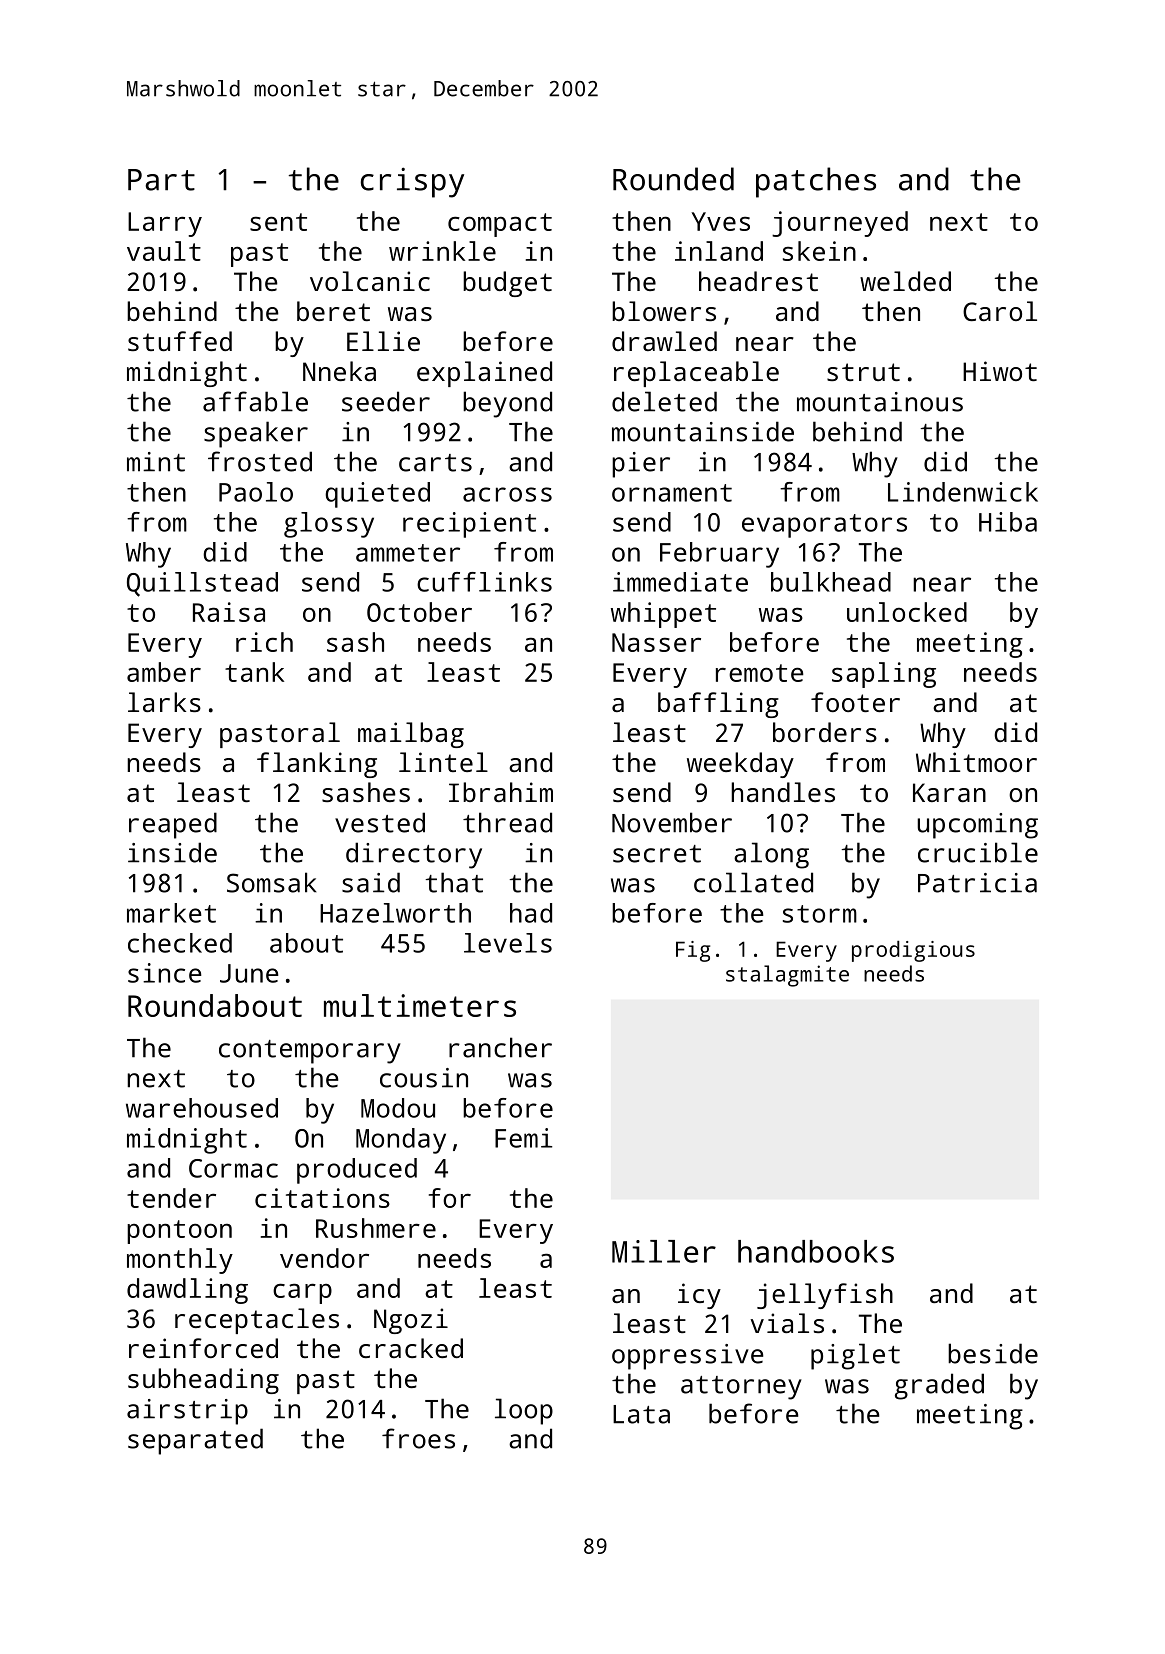  I want to click on Part, so click(161, 180).
